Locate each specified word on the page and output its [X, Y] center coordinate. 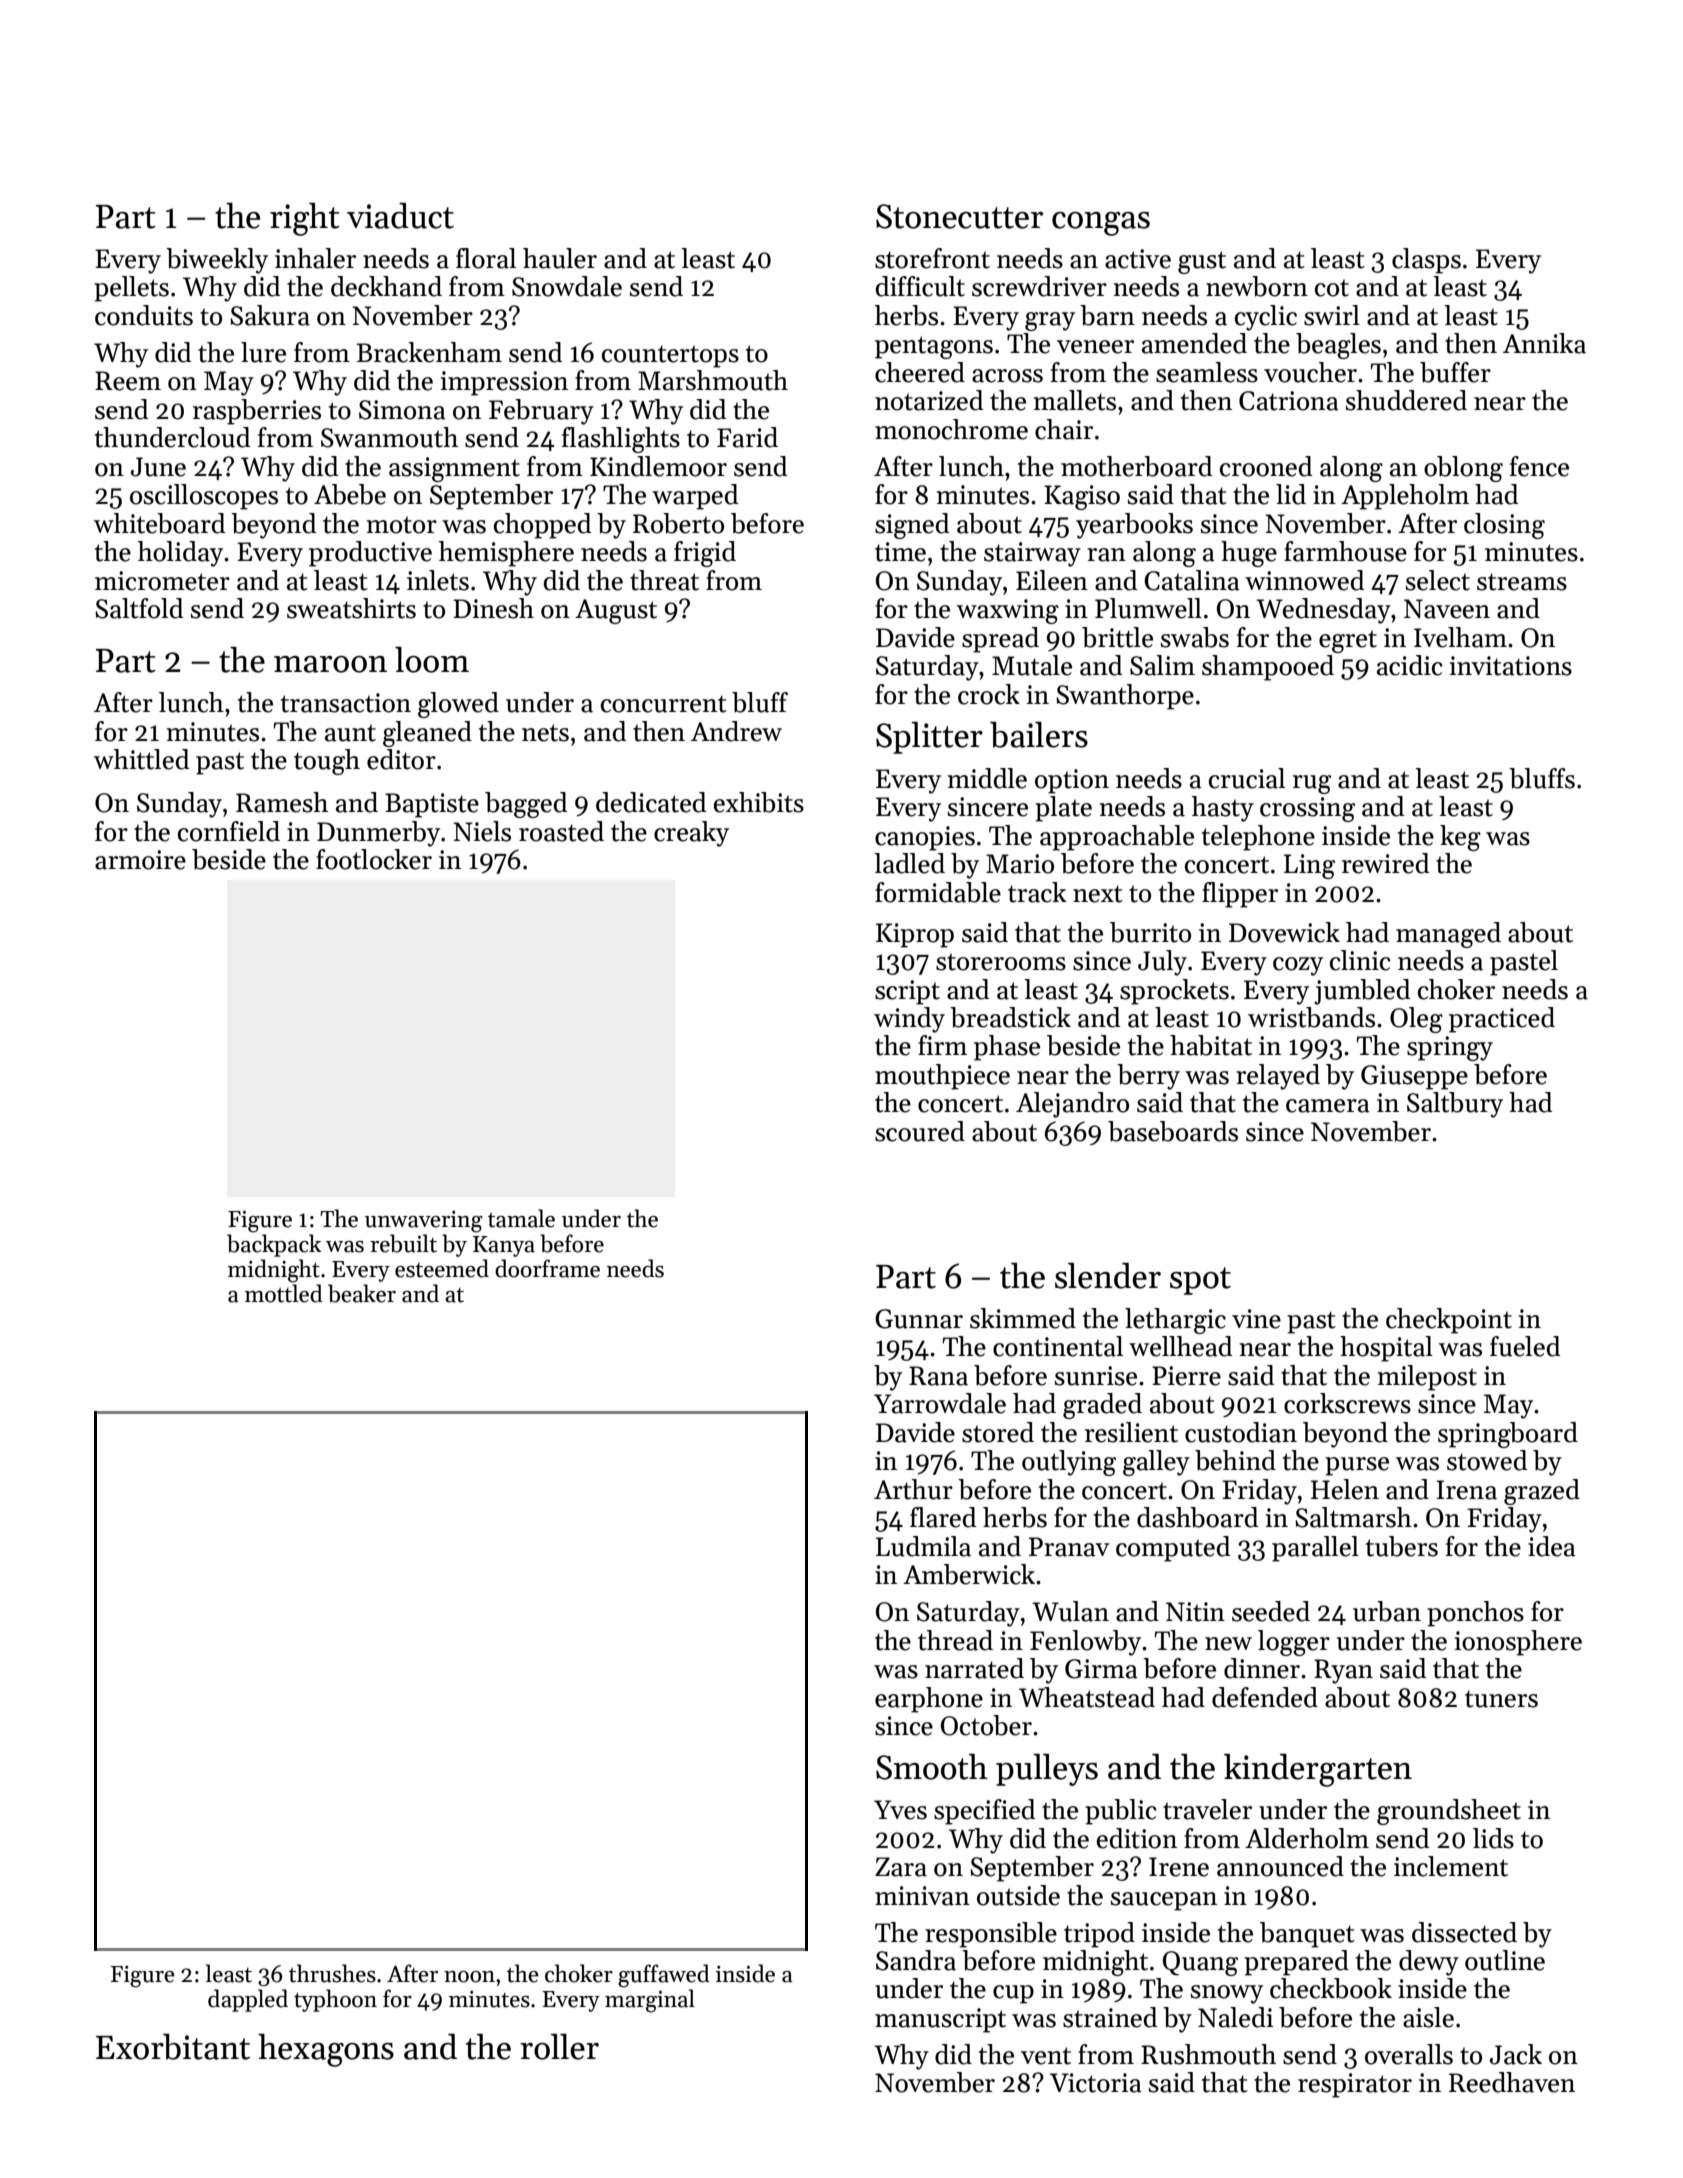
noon [469, 1977]
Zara [901, 1867]
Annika [1544, 343]
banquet [1307, 1935]
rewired [1385, 863]
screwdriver [1039, 286]
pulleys [1047, 1770]
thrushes [332, 1973]
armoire [140, 860]
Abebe [350, 494]
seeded [1271, 1611]
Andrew [736, 731]
